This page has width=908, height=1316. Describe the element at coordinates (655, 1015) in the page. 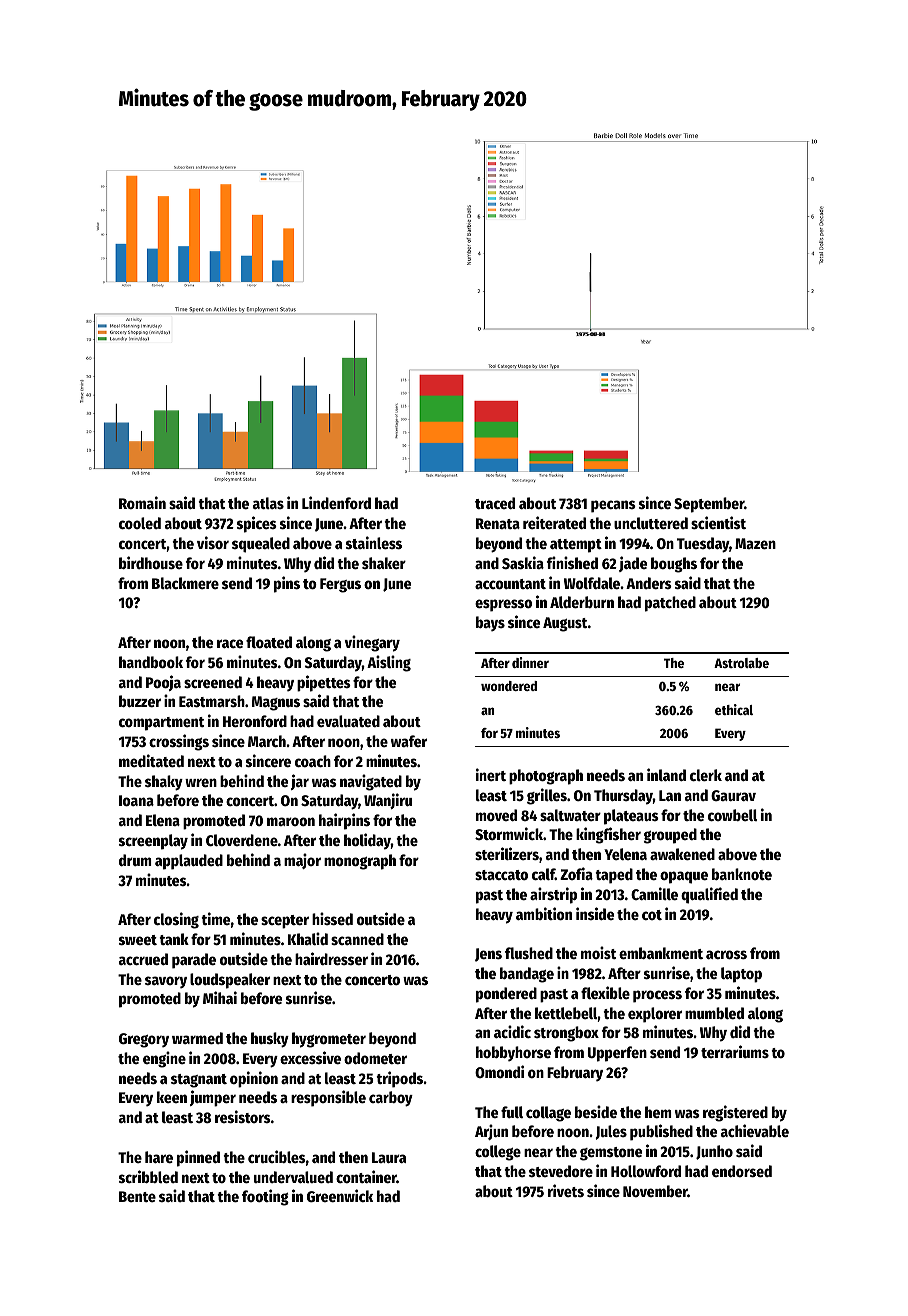

I see `explorer` at that location.
